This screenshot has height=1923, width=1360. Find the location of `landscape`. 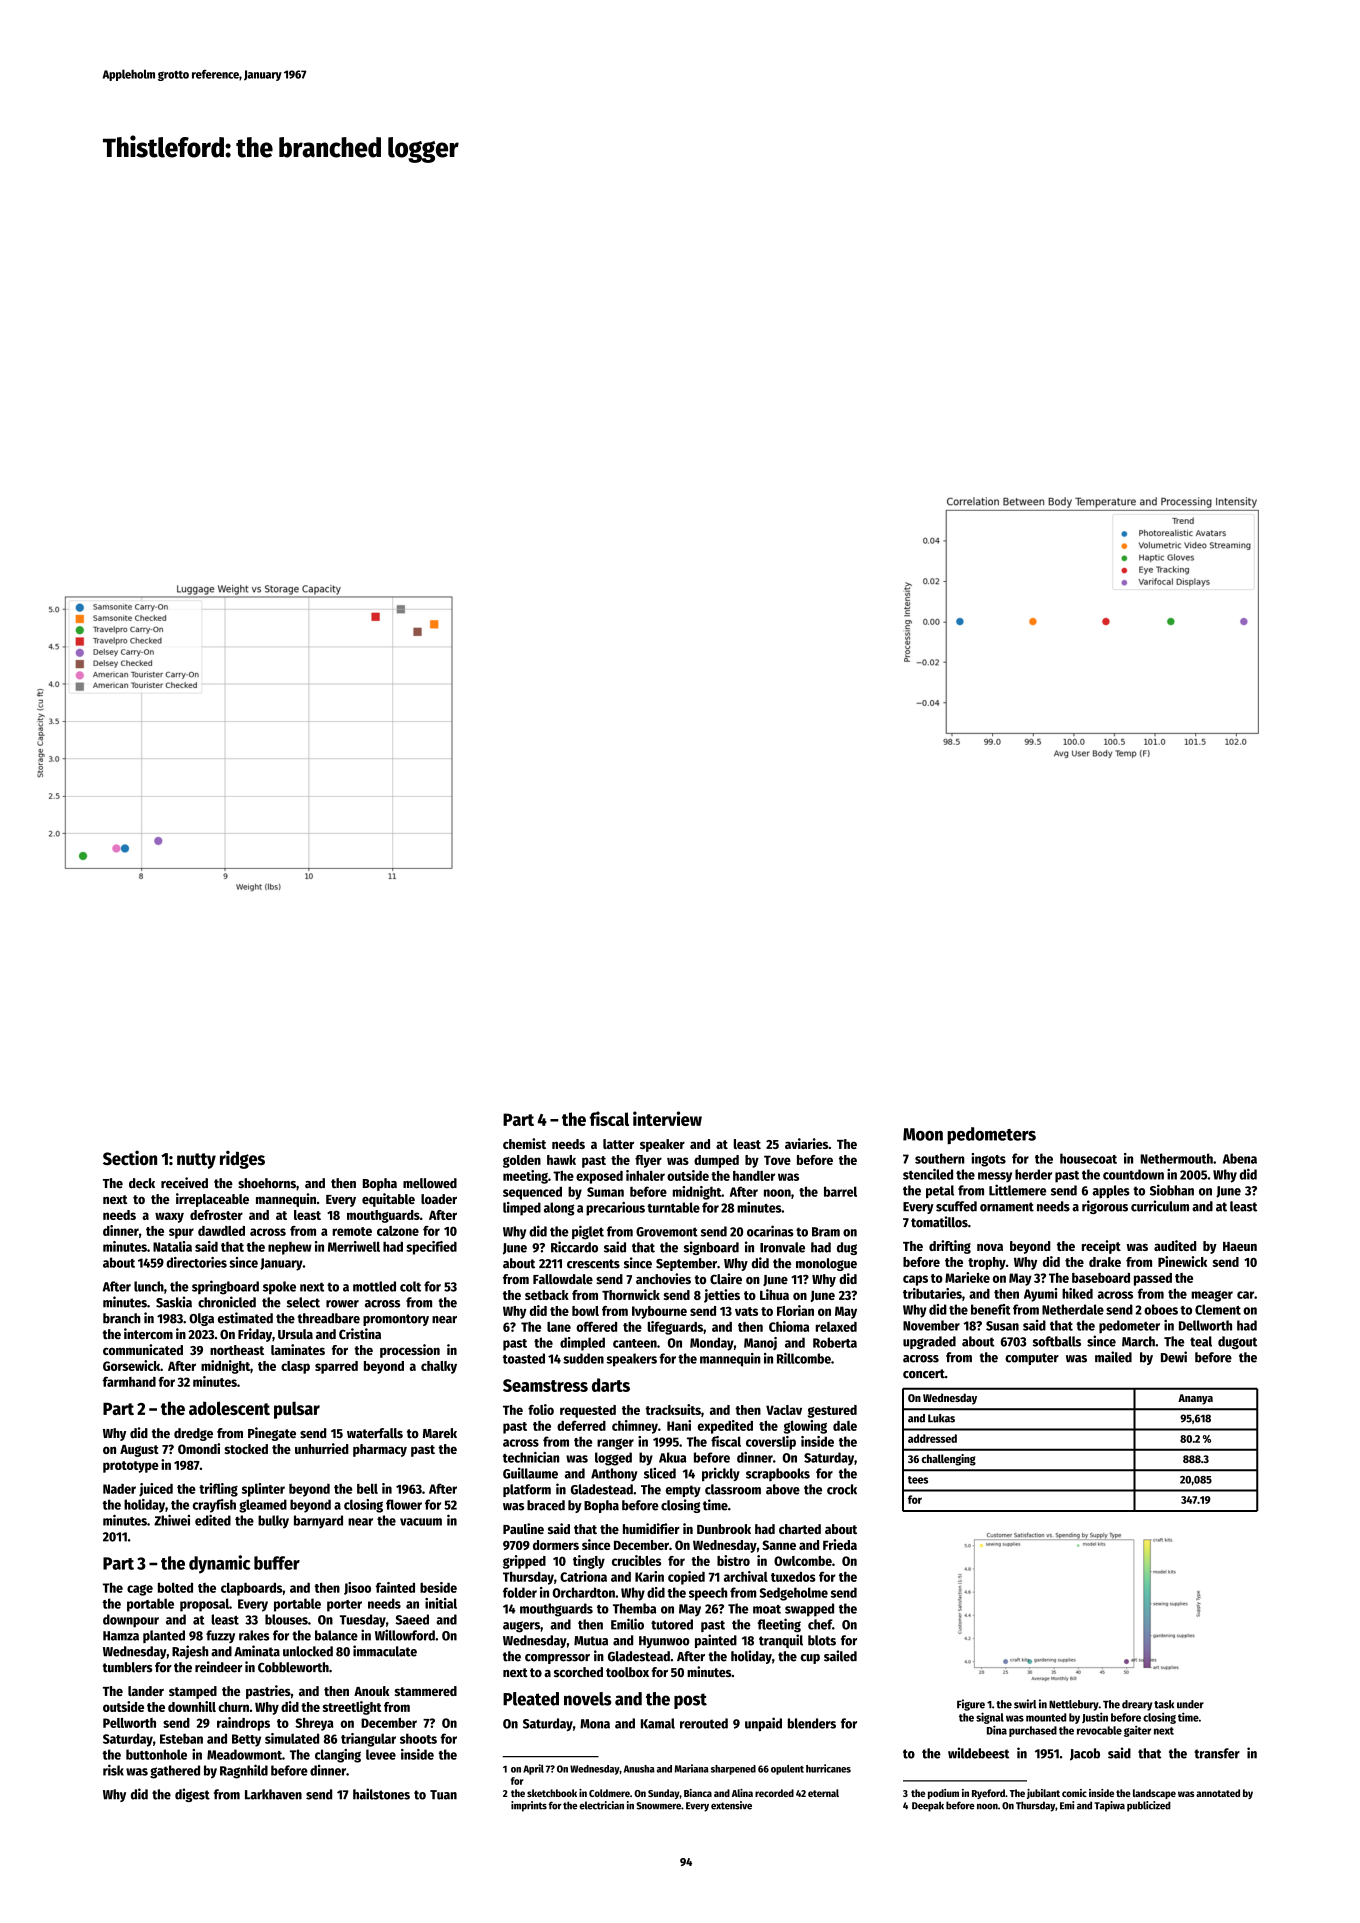

landscape is located at coordinates (1154, 1794).
